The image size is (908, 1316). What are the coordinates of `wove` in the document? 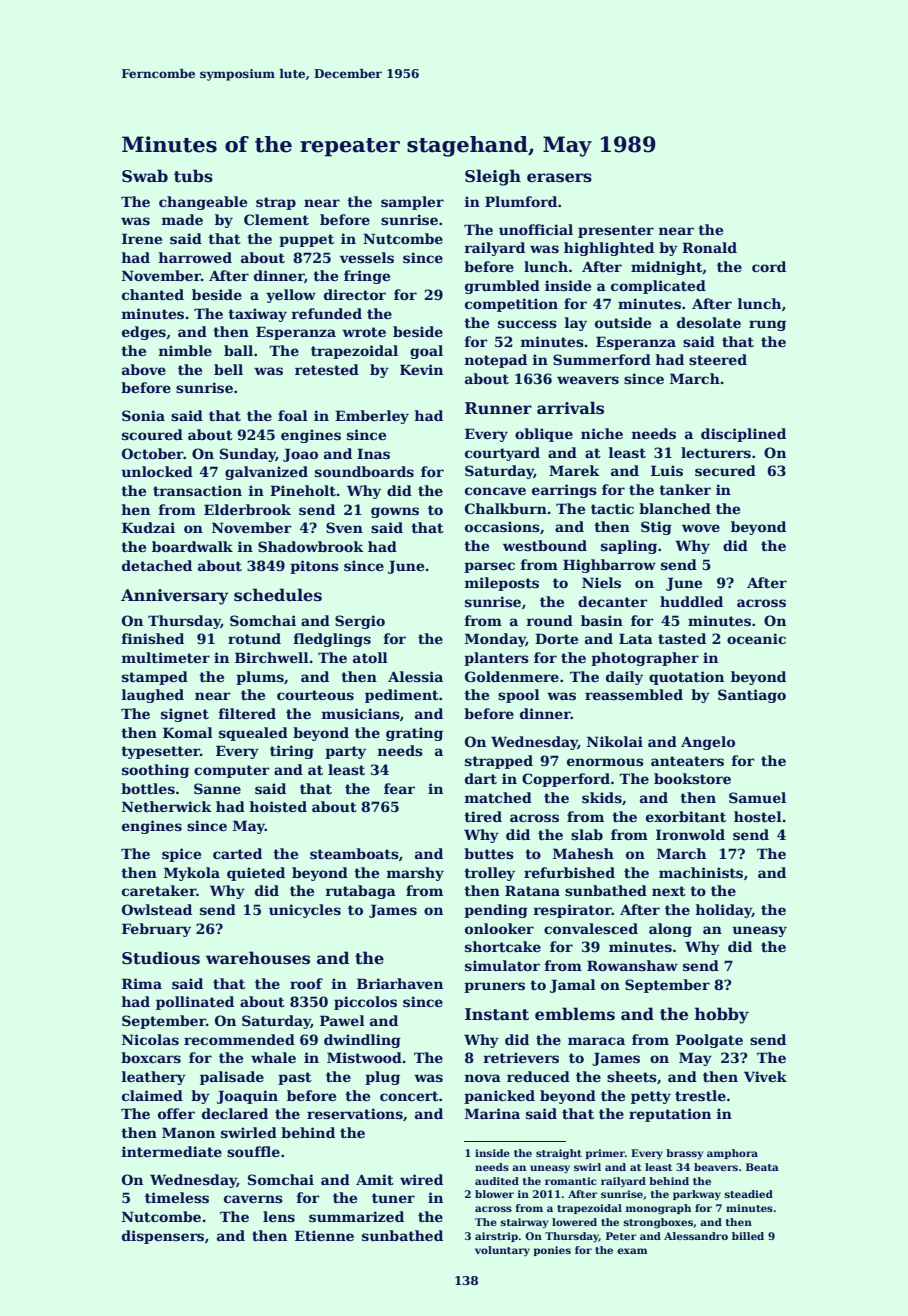 It's located at (701, 528).
